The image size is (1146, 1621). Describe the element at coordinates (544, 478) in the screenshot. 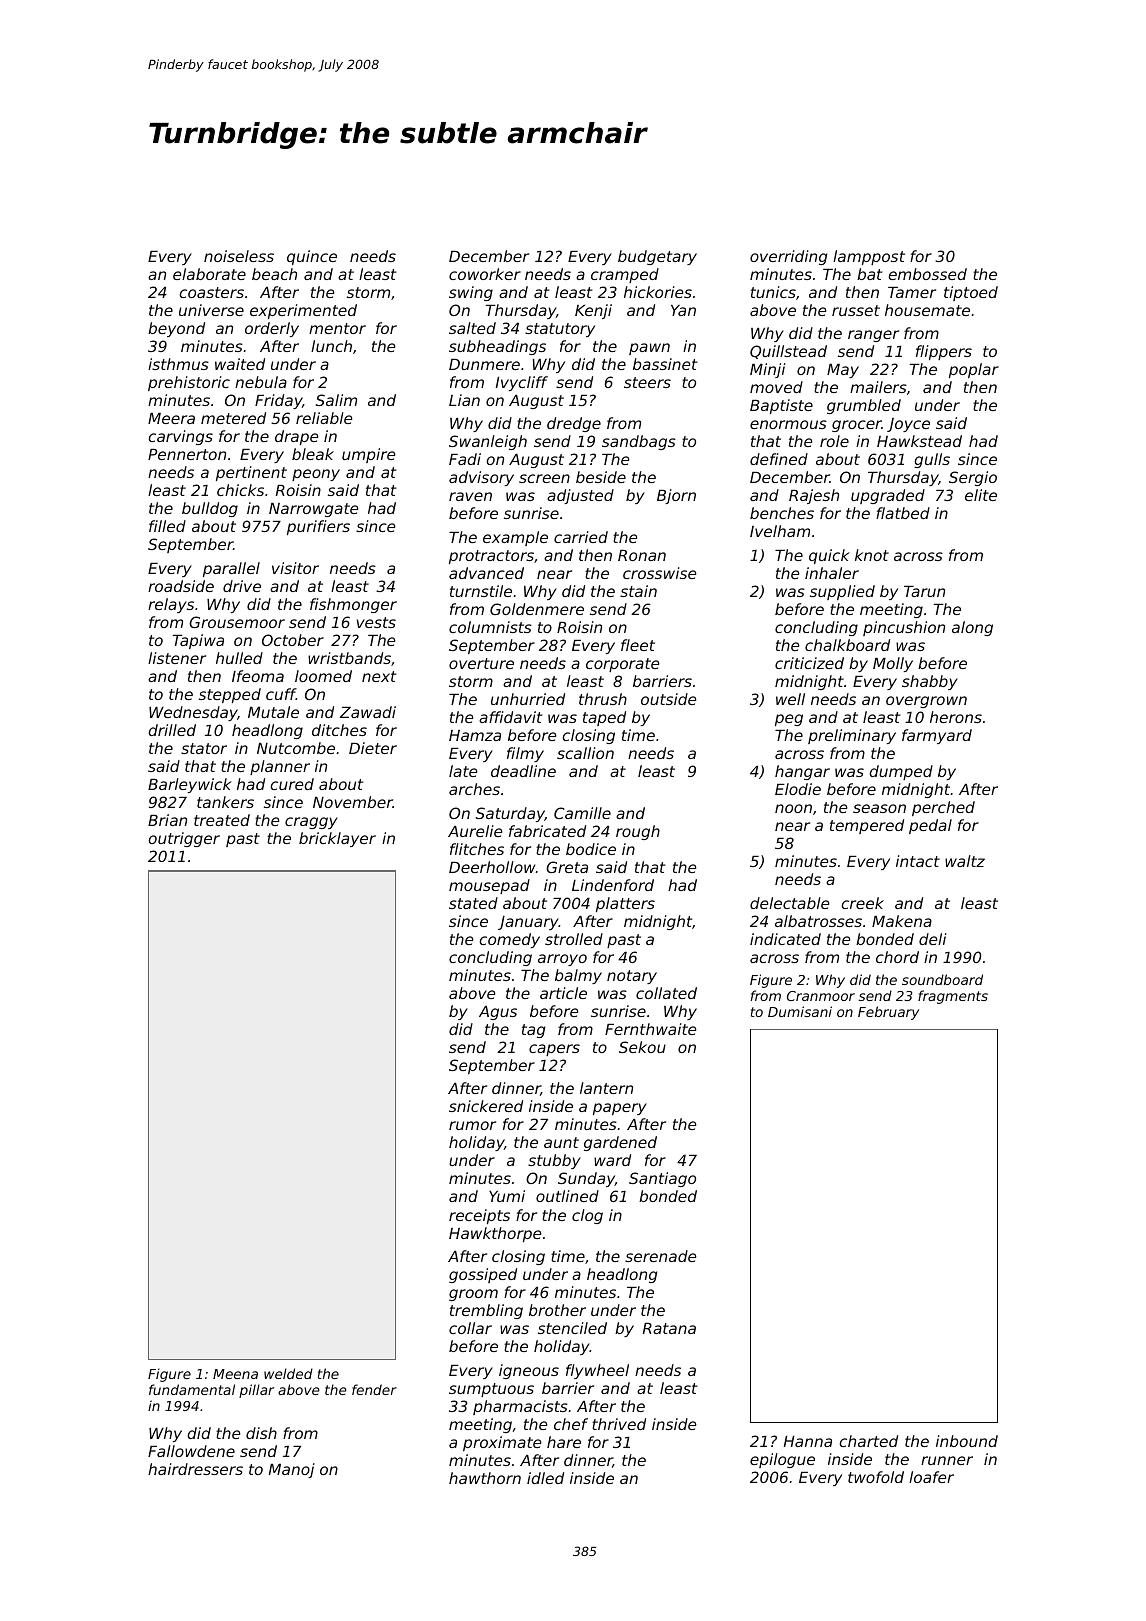

I see `screen` at that location.
